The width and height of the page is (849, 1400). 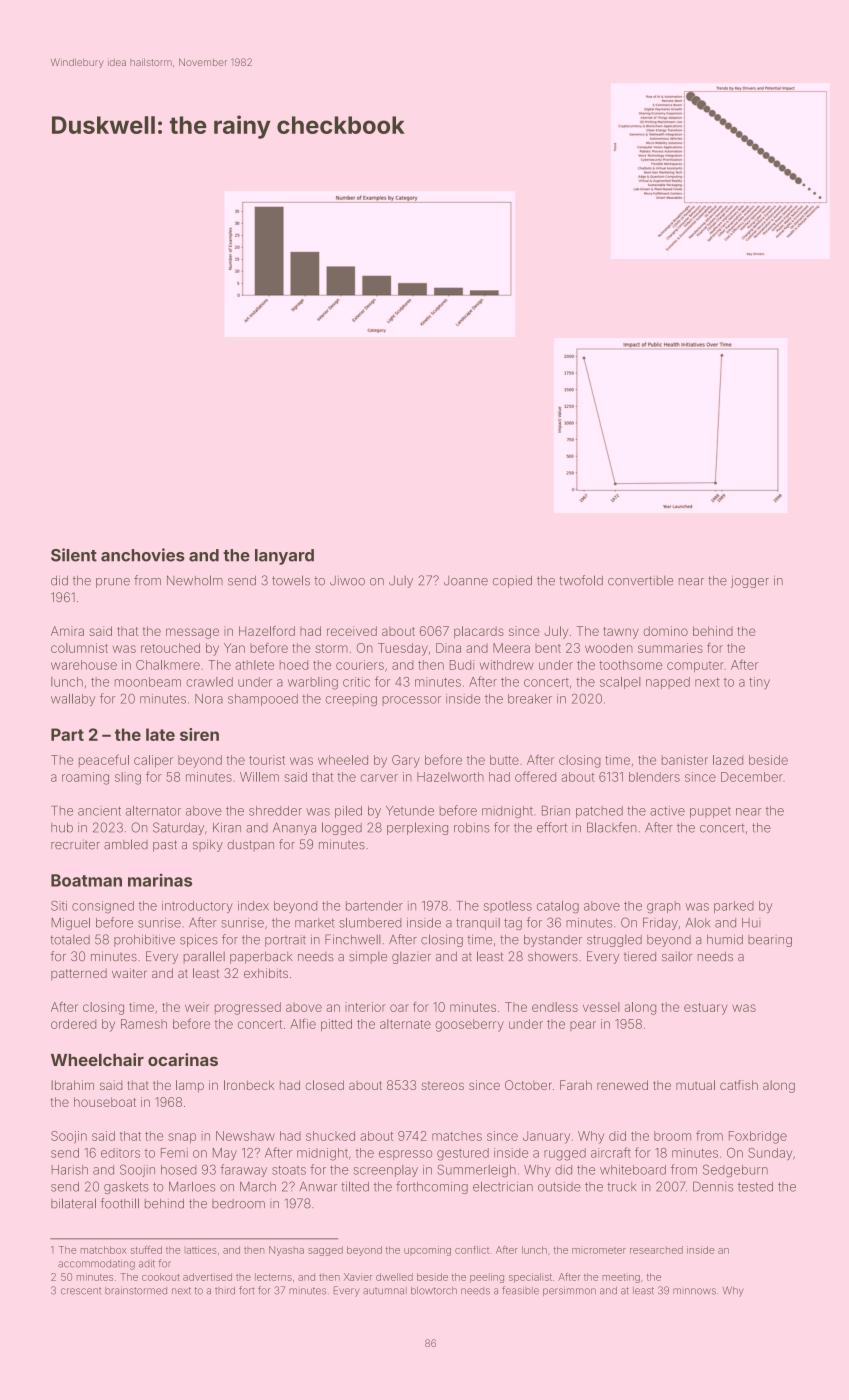 I want to click on crescent, so click(x=81, y=1291).
